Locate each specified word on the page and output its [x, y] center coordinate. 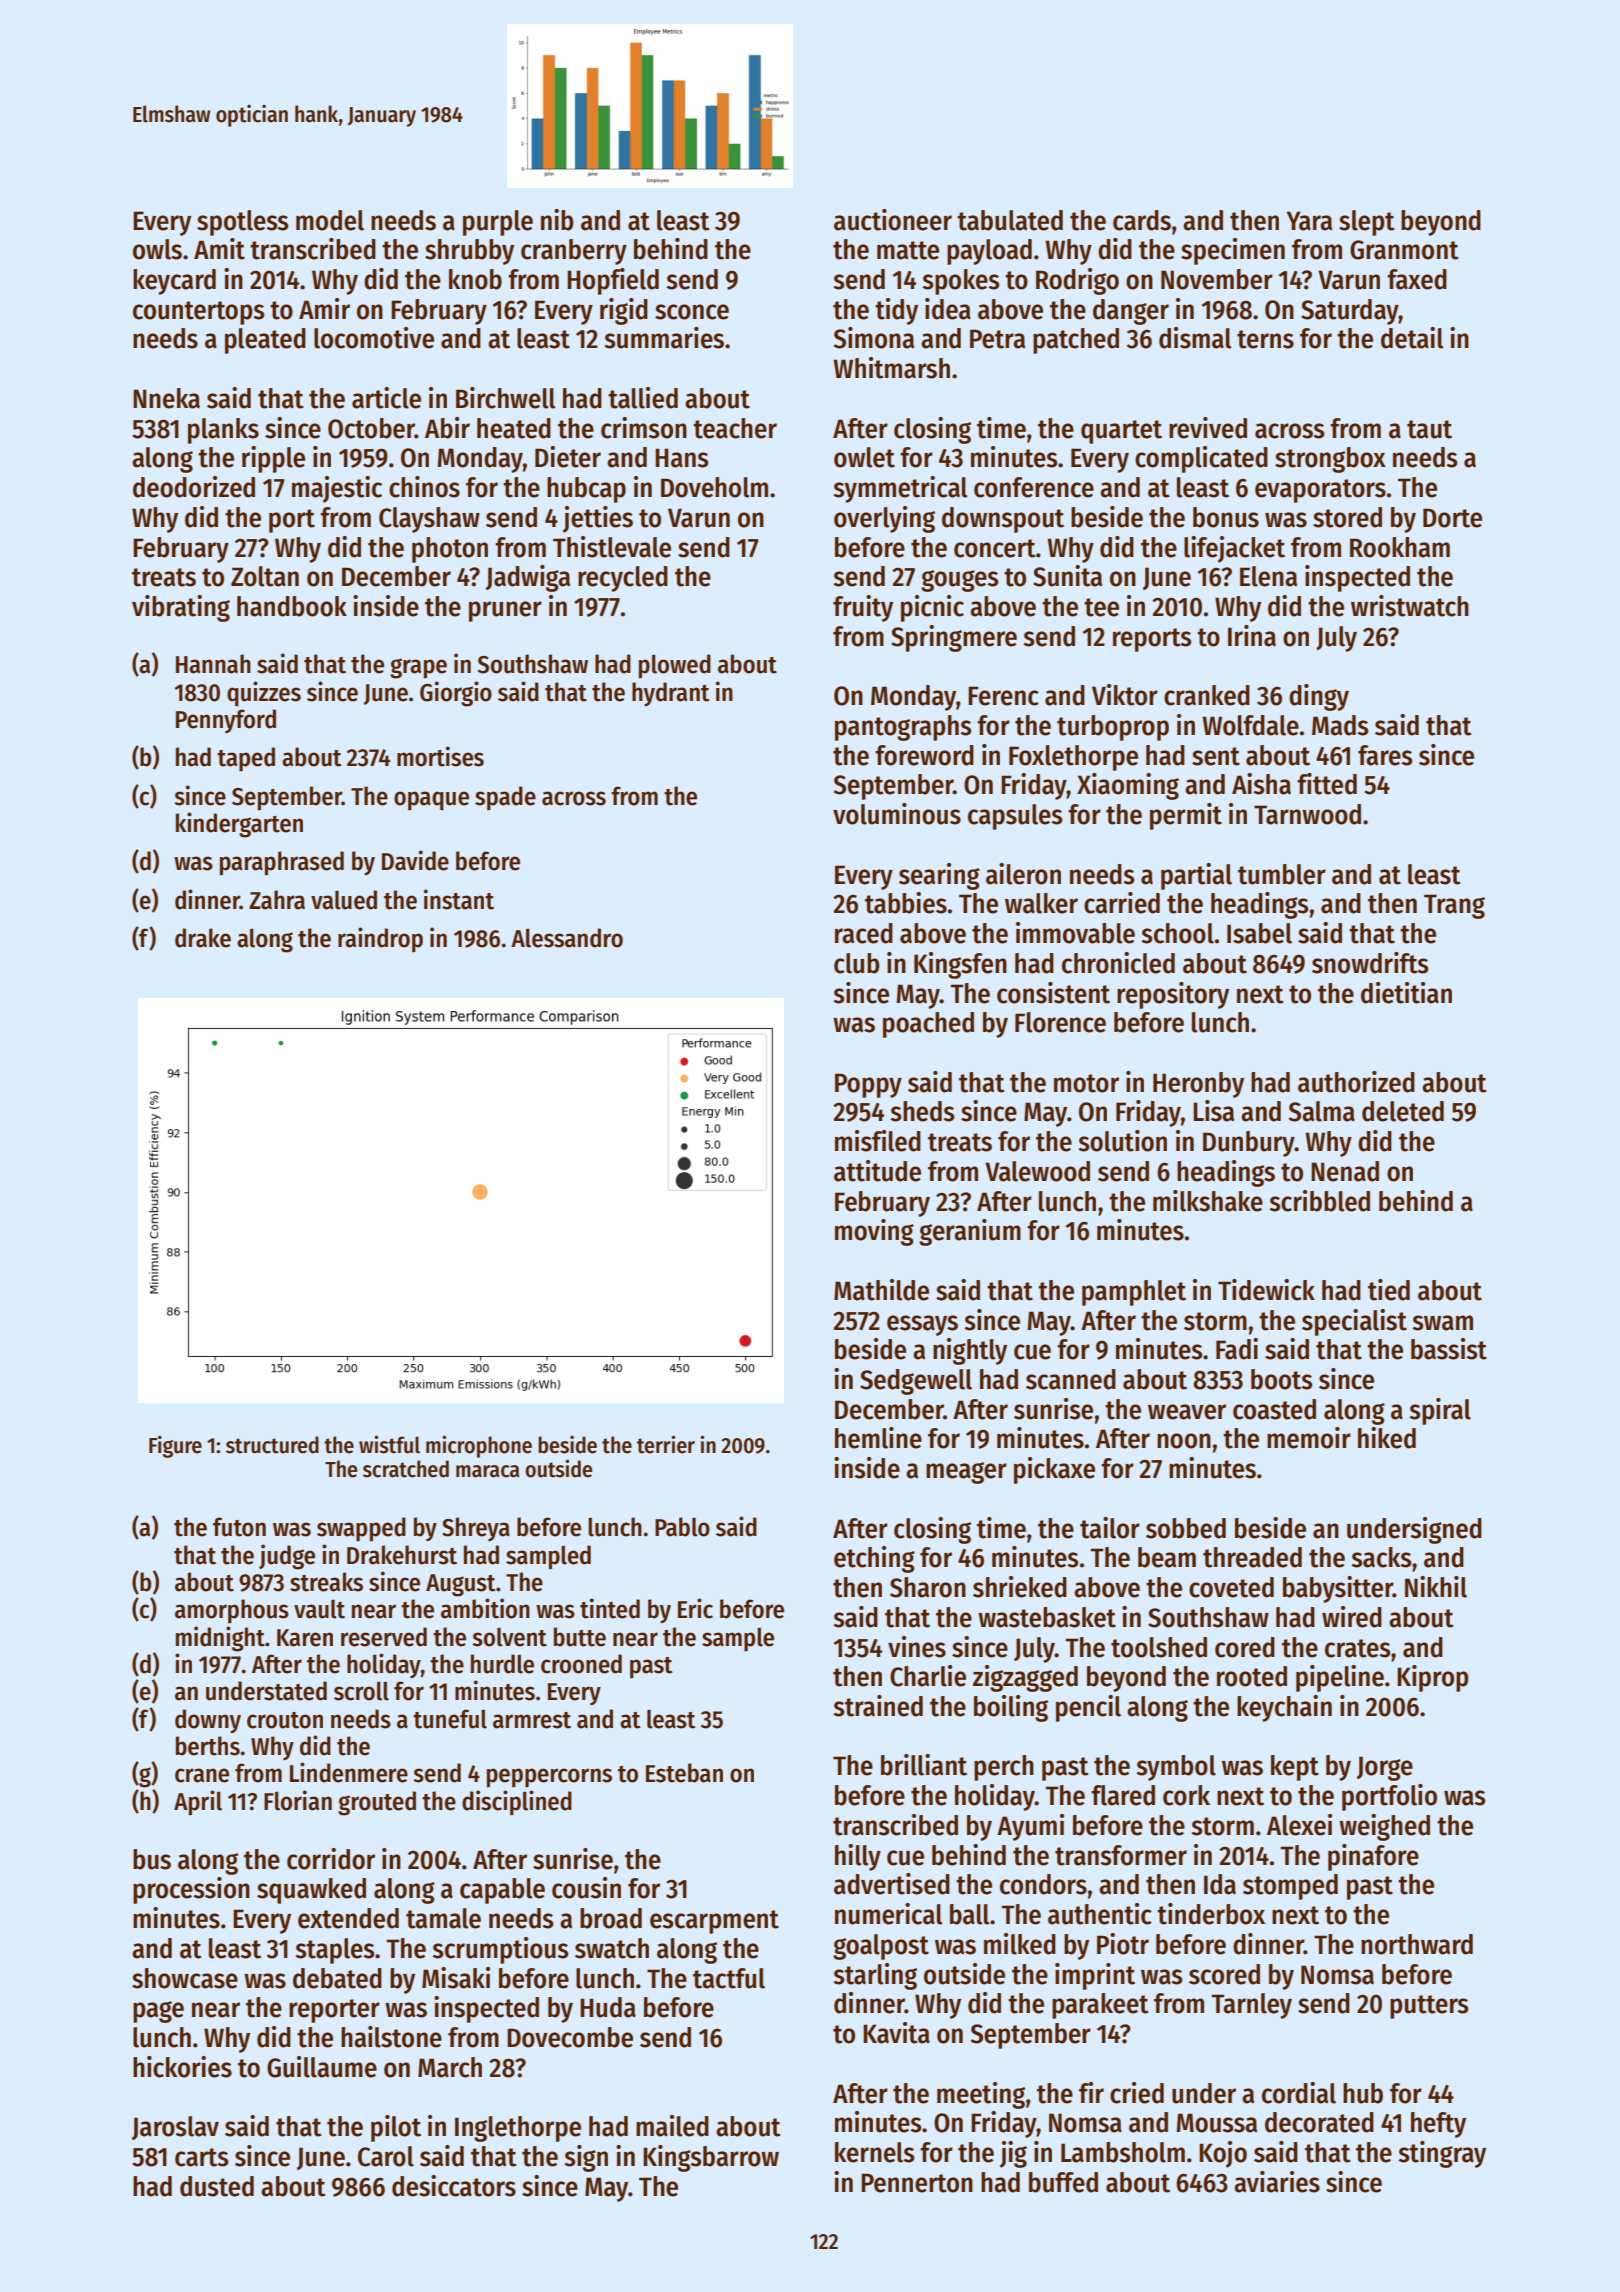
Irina [1252, 636]
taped [246, 759]
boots [1282, 1379]
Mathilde [881, 1290]
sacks [1382, 1557]
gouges [960, 581]
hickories [182, 2067]
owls [157, 249]
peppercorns [549, 1778]
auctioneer [893, 220]
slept [1367, 223]
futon [239, 1527]
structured [272, 1445]
